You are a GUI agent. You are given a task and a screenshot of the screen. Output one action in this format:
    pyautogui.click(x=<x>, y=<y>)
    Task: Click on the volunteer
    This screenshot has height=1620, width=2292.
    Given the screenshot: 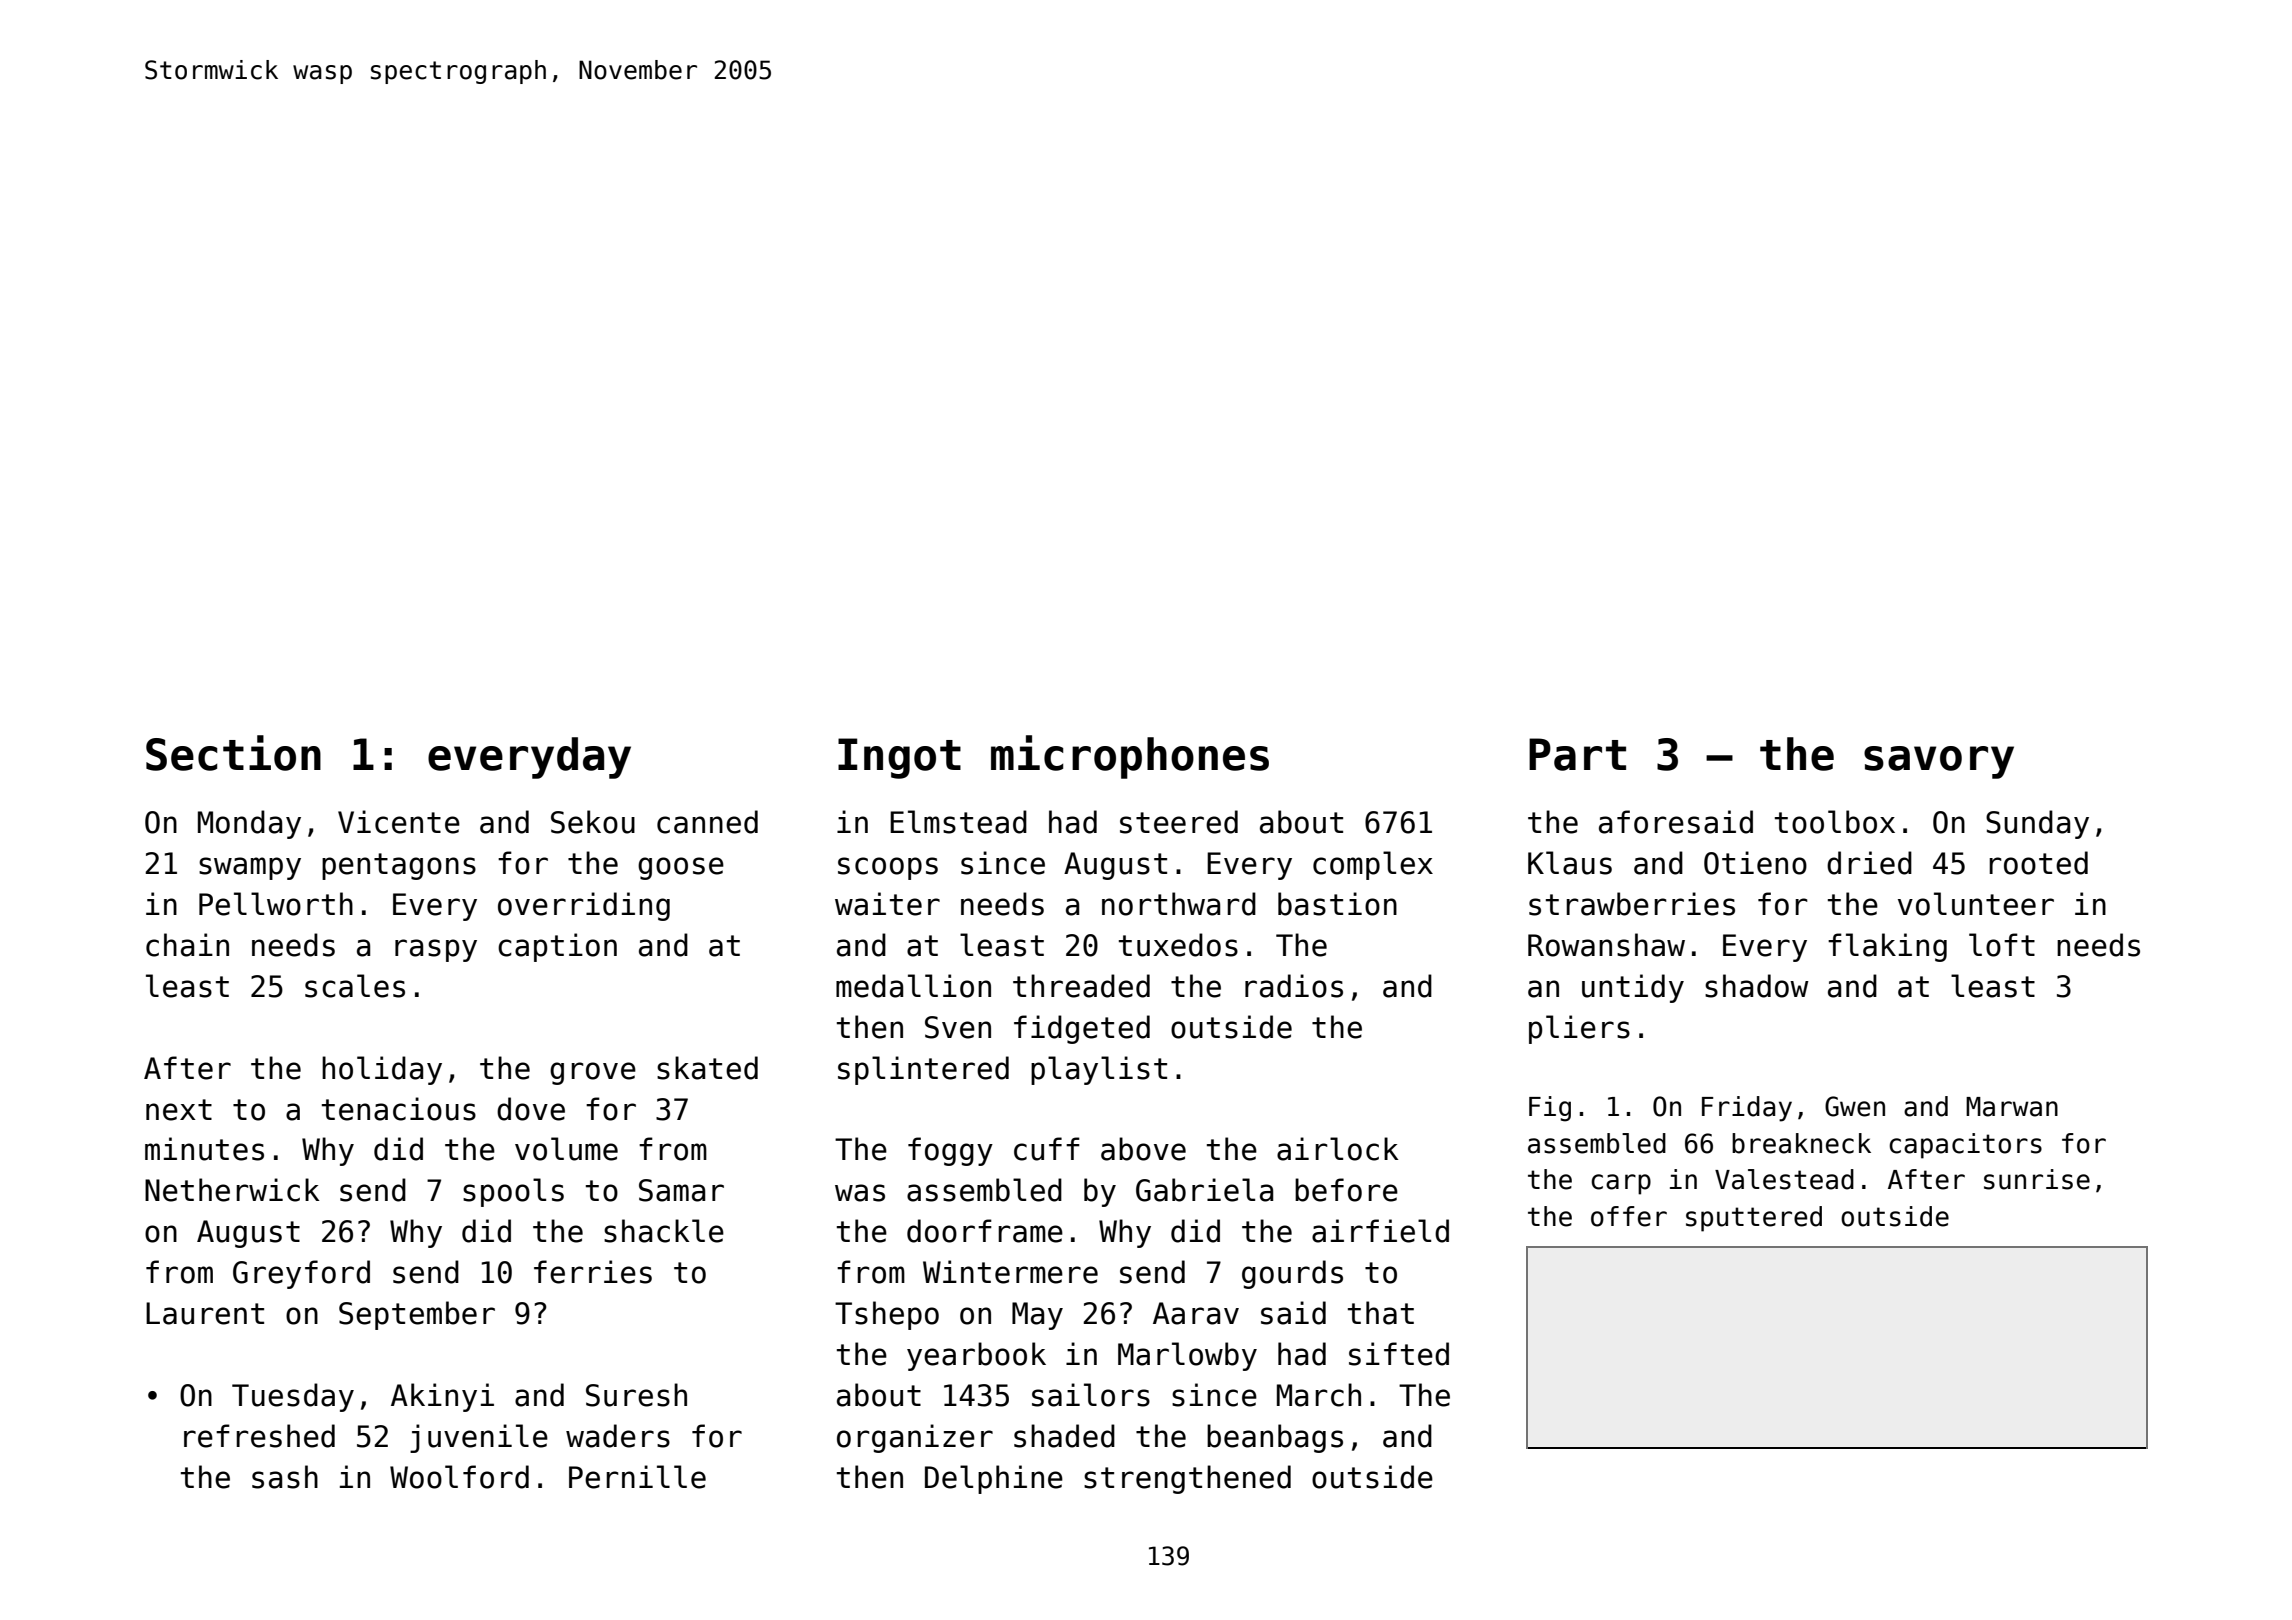 What is the action you would take?
    pyautogui.click(x=1976, y=904)
